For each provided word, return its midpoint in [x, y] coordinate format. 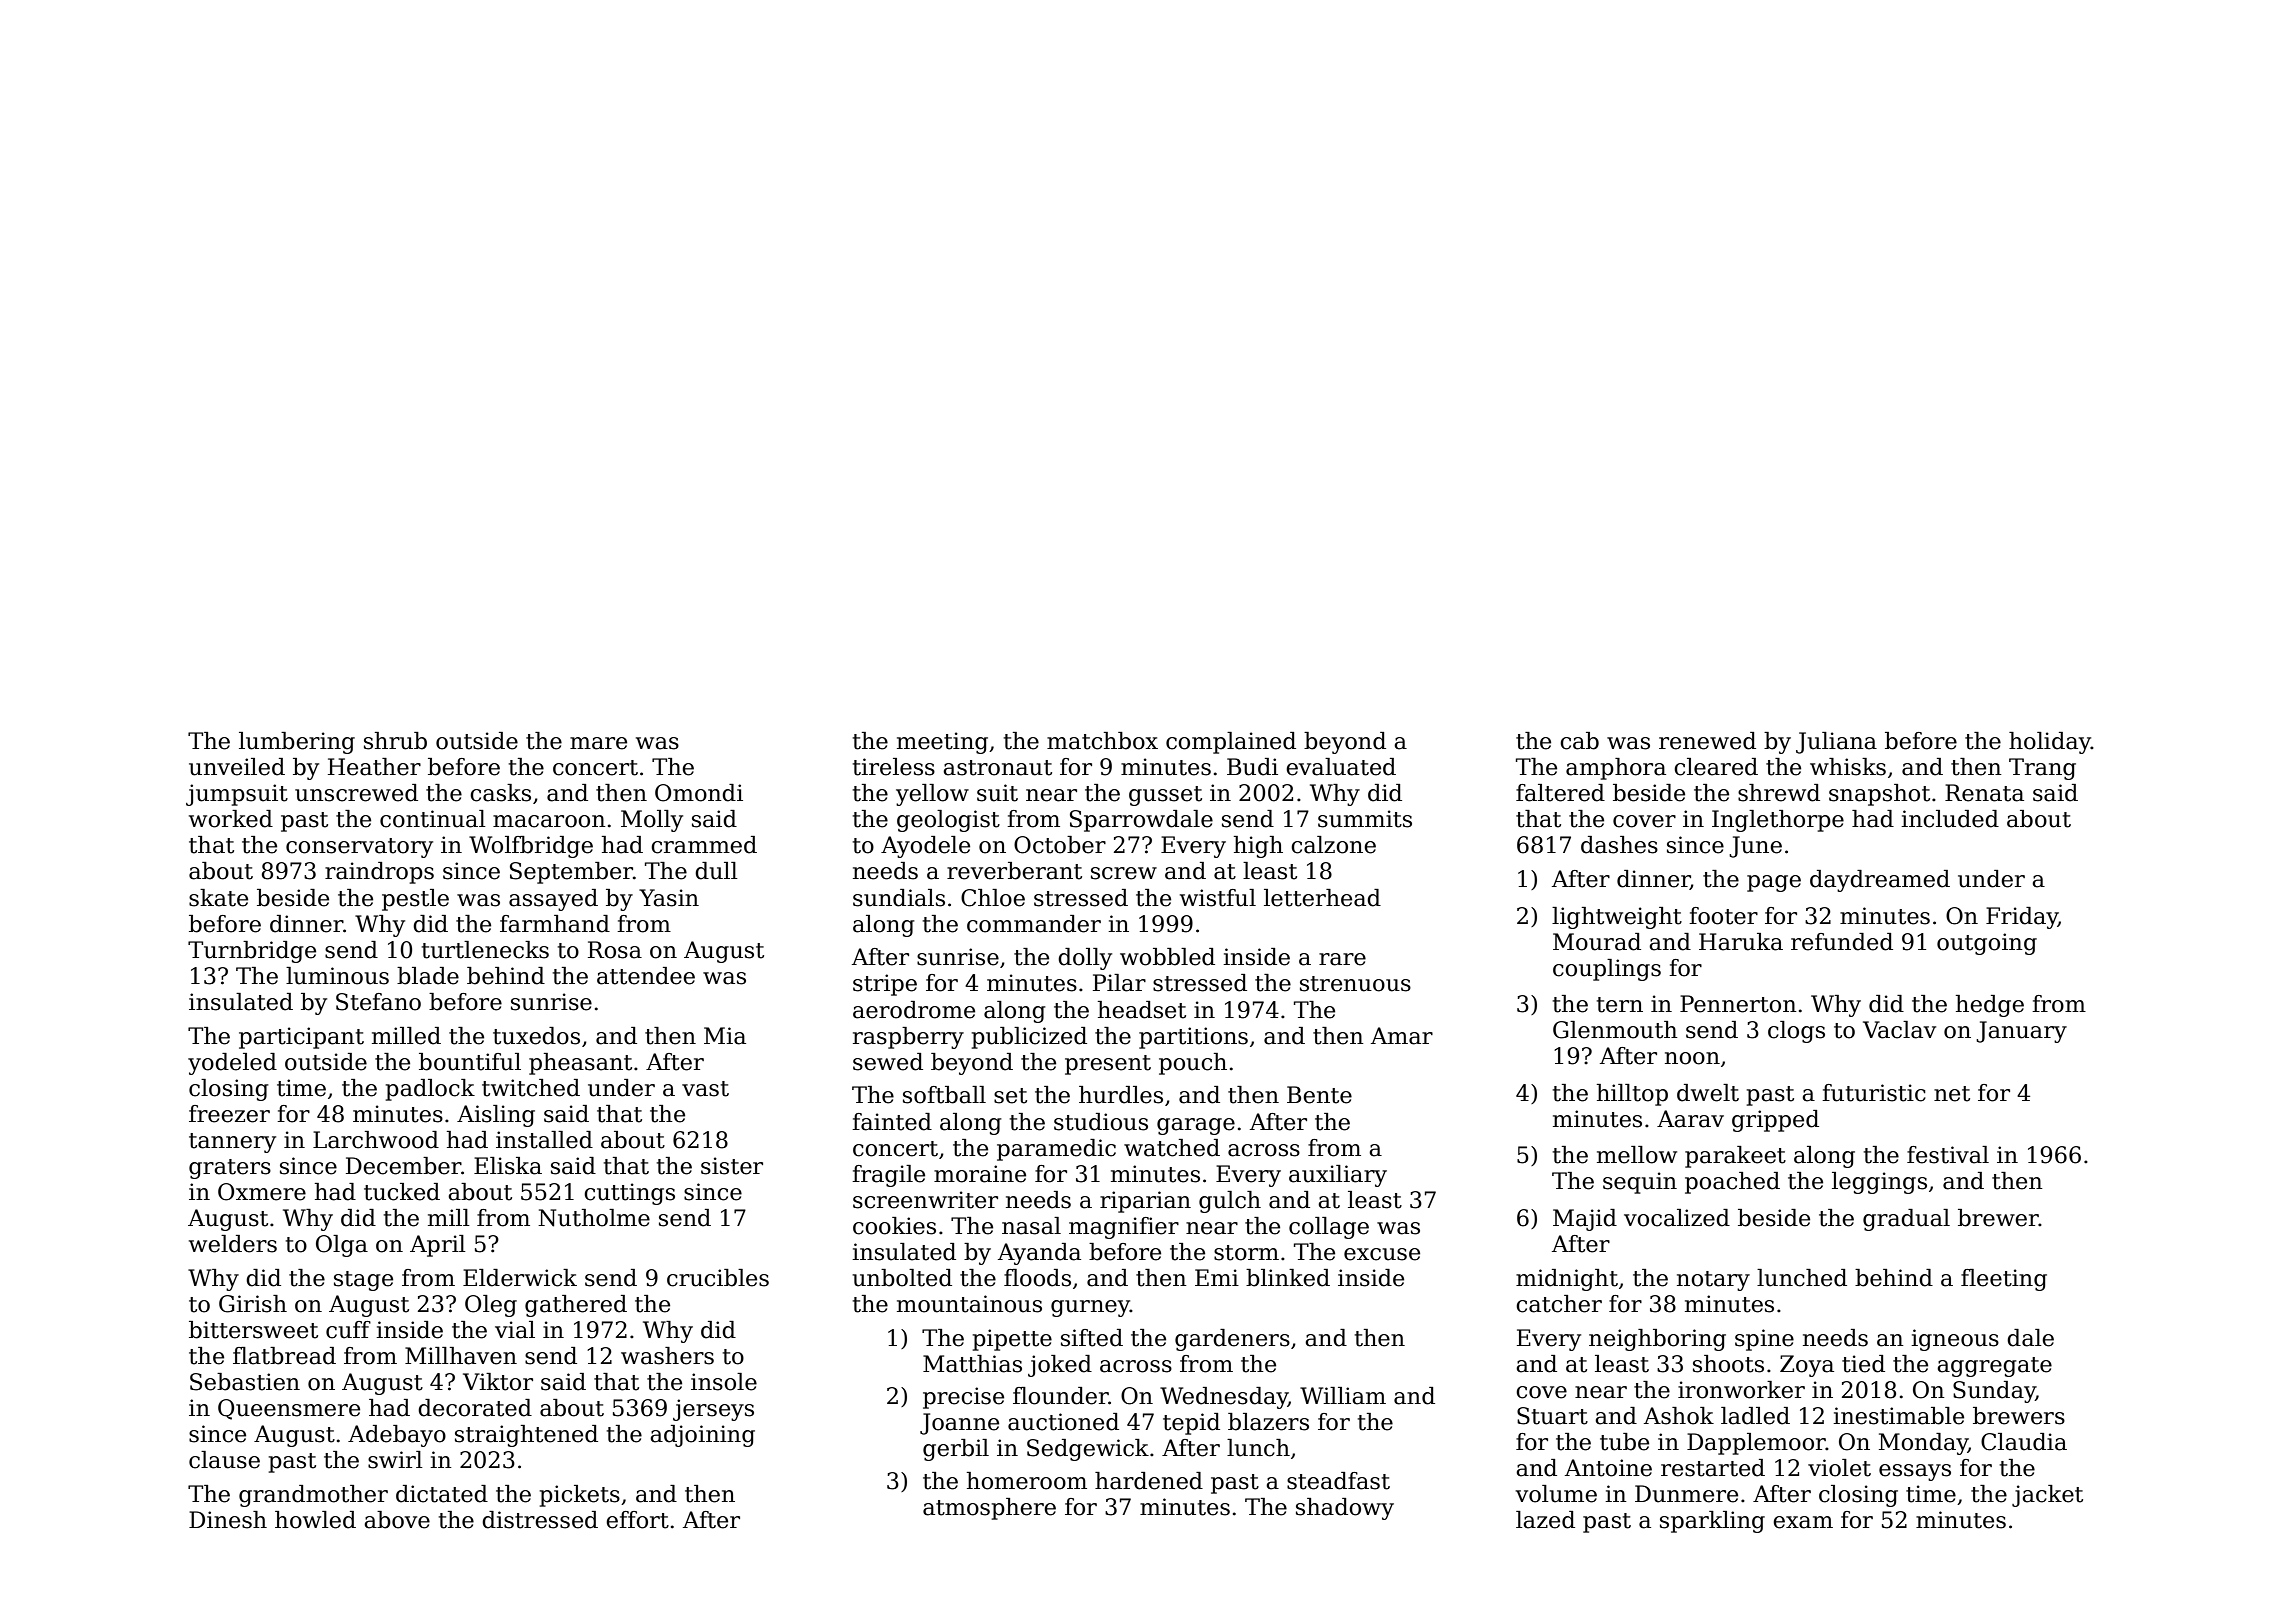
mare [598, 743]
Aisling [496, 1116]
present [1108, 1065]
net [1952, 1094]
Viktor [498, 1382]
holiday [2050, 743]
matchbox [1102, 741]
